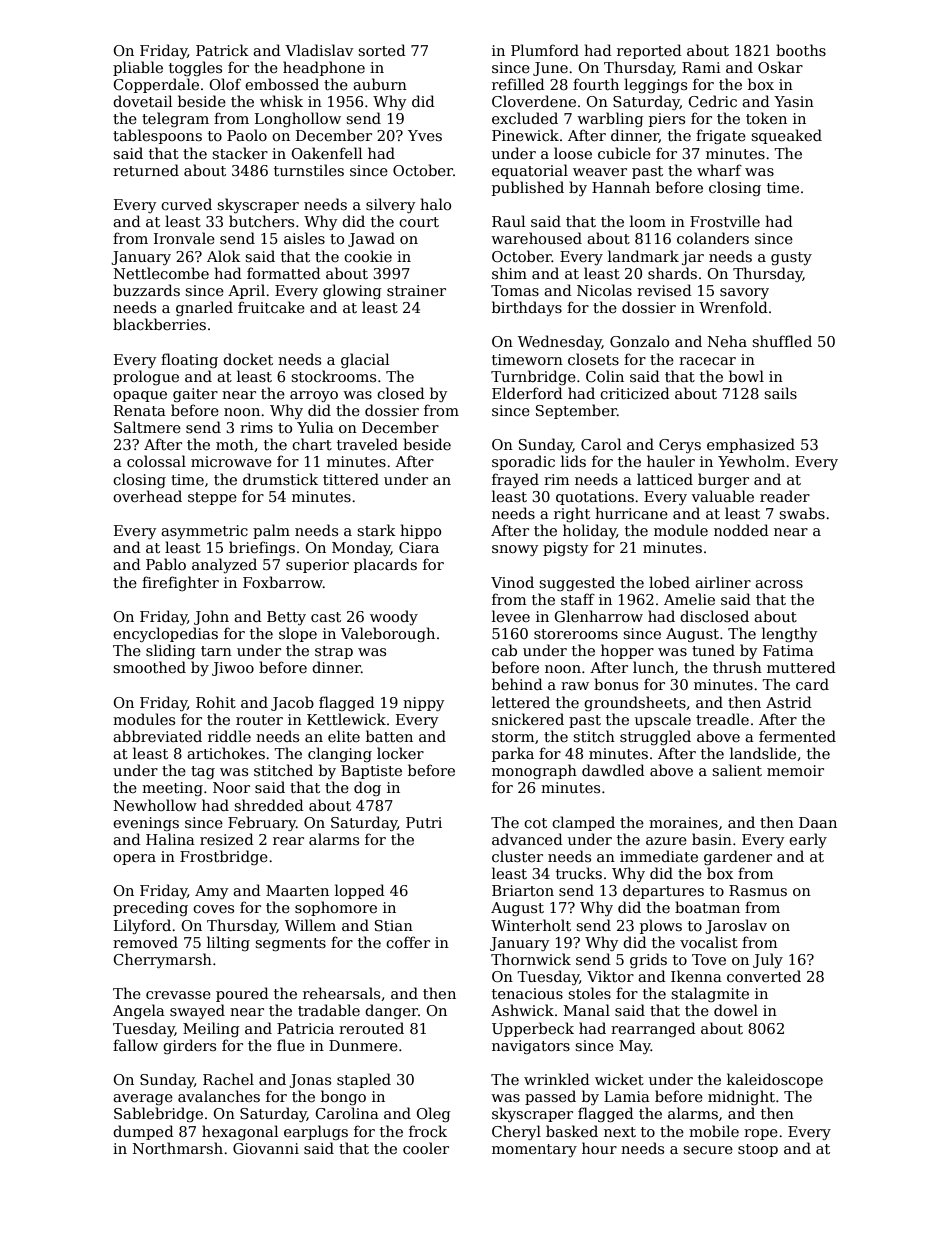 This screenshot has height=1233, width=952. What do you see at coordinates (518, 84) in the screenshot?
I see `refilled` at bounding box center [518, 84].
